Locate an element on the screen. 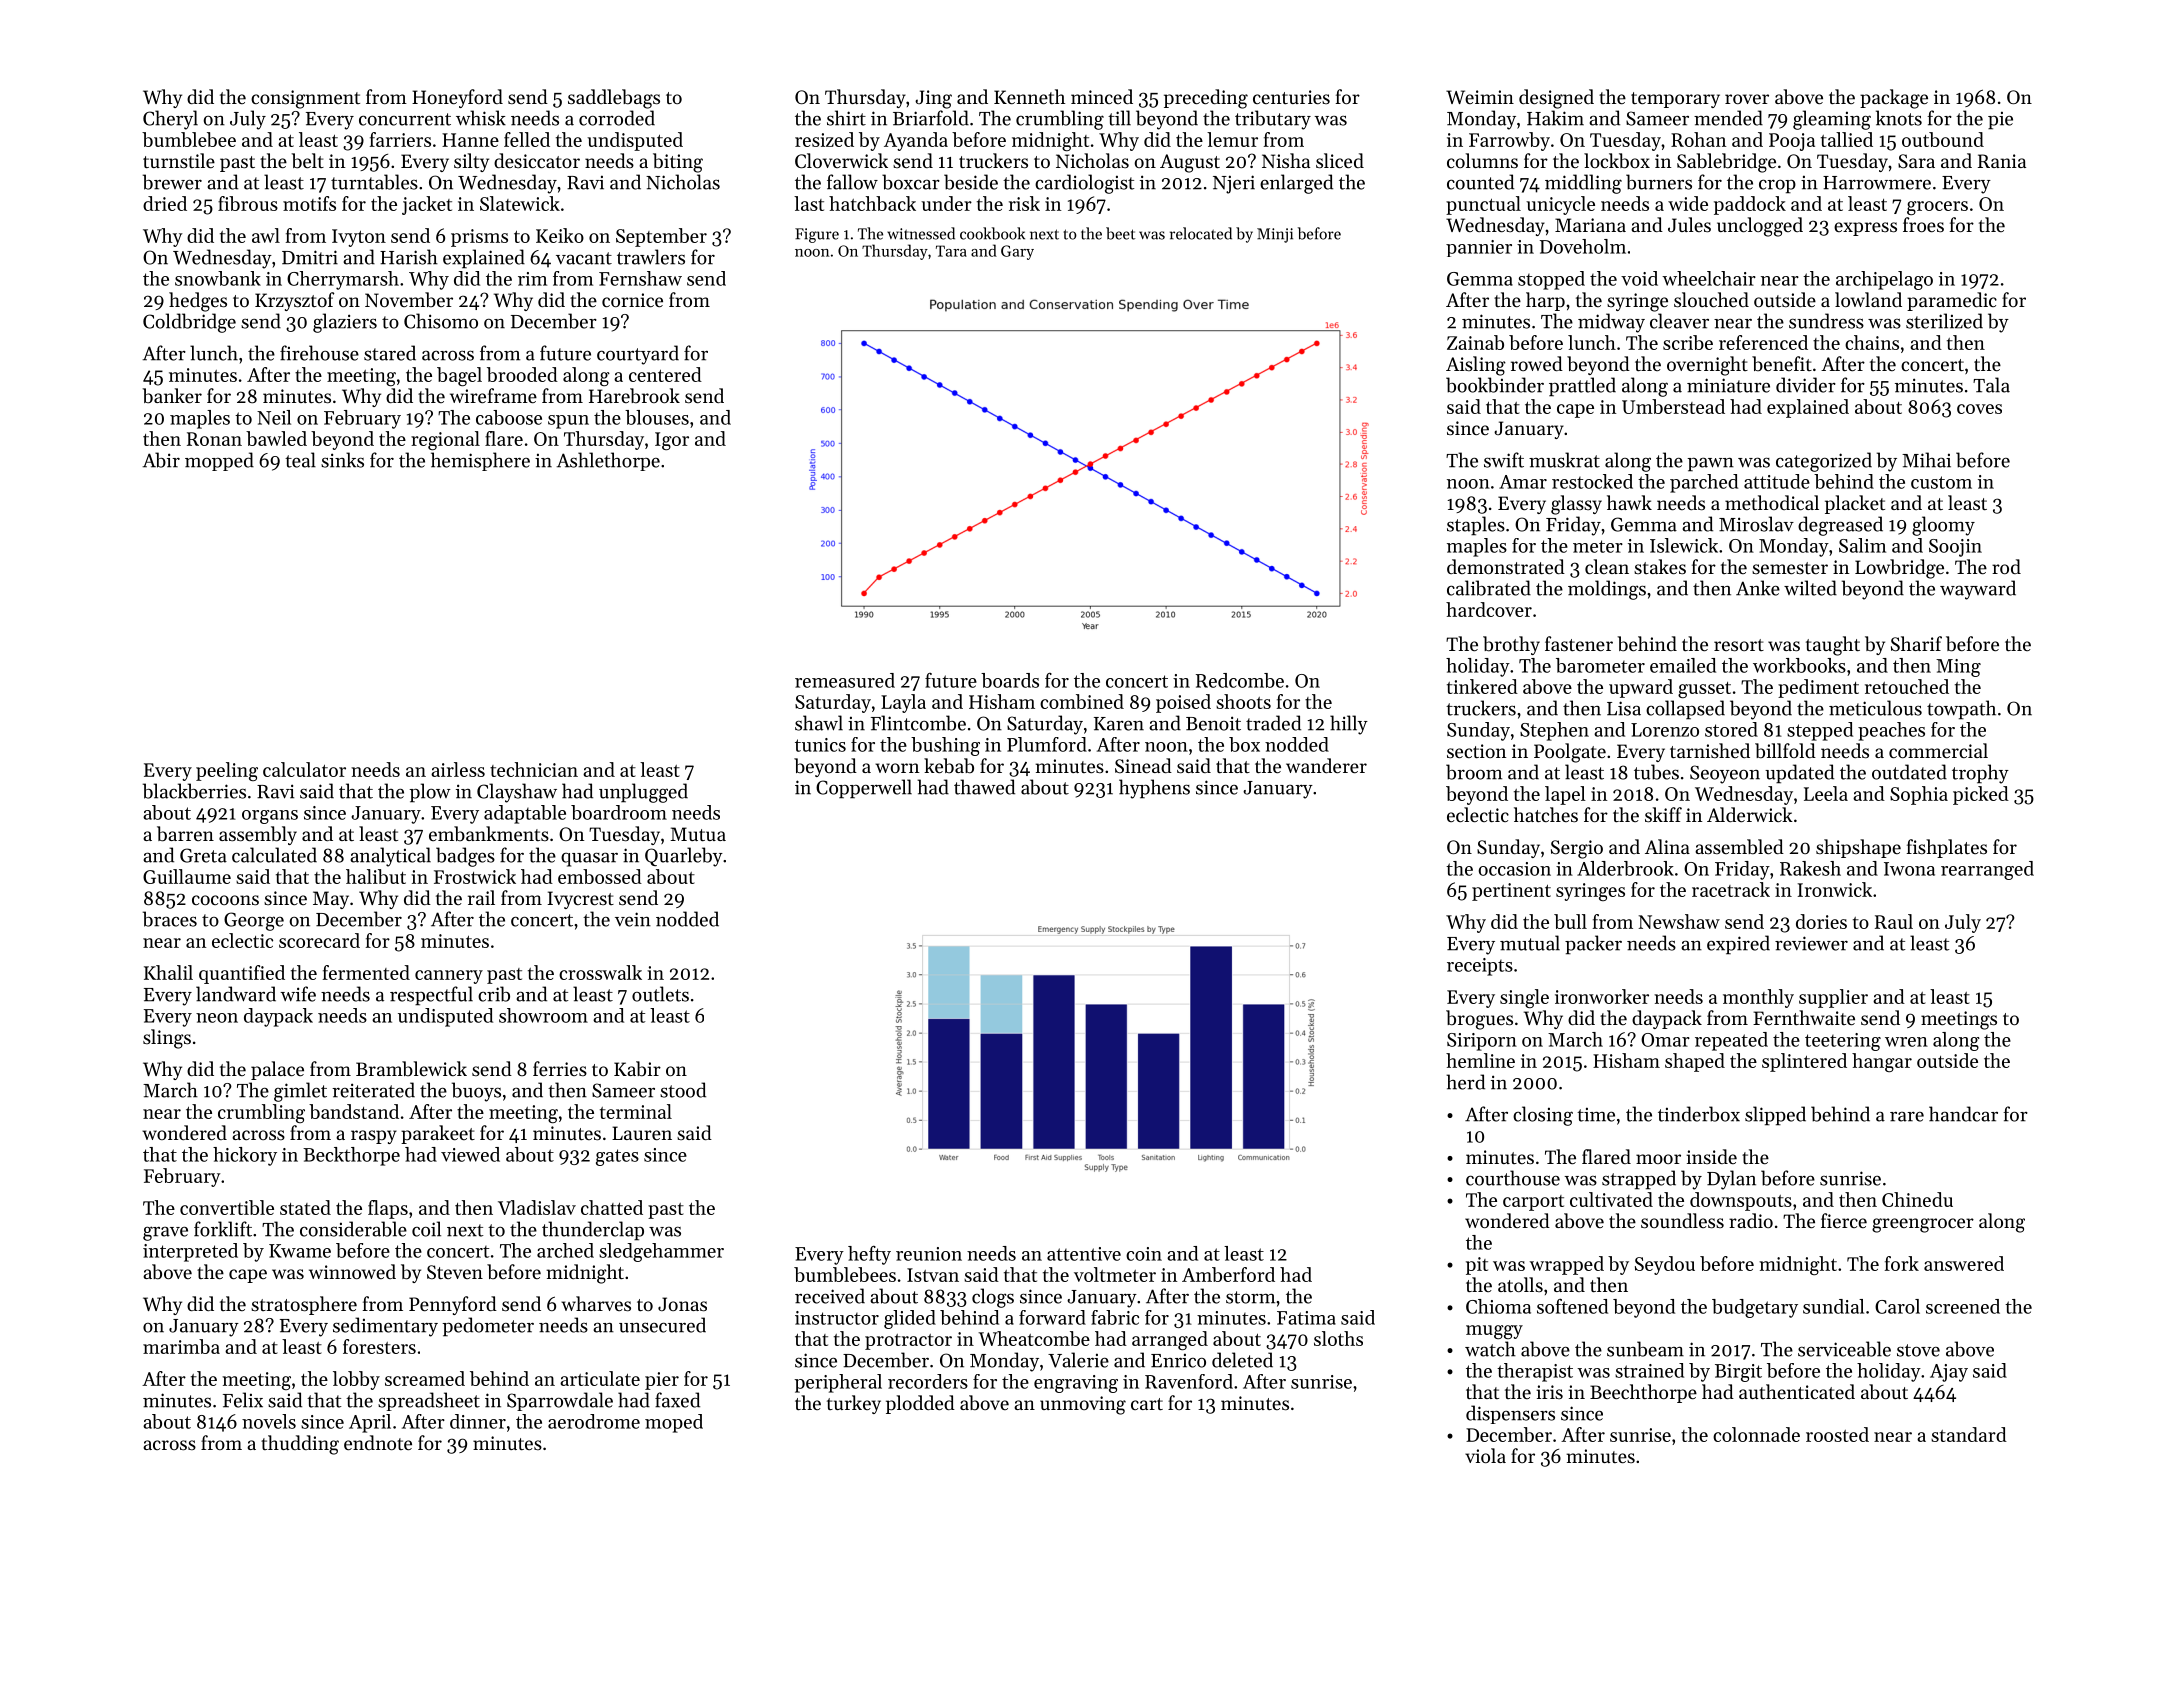  courthouse is located at coordinates (1513, 1178).
